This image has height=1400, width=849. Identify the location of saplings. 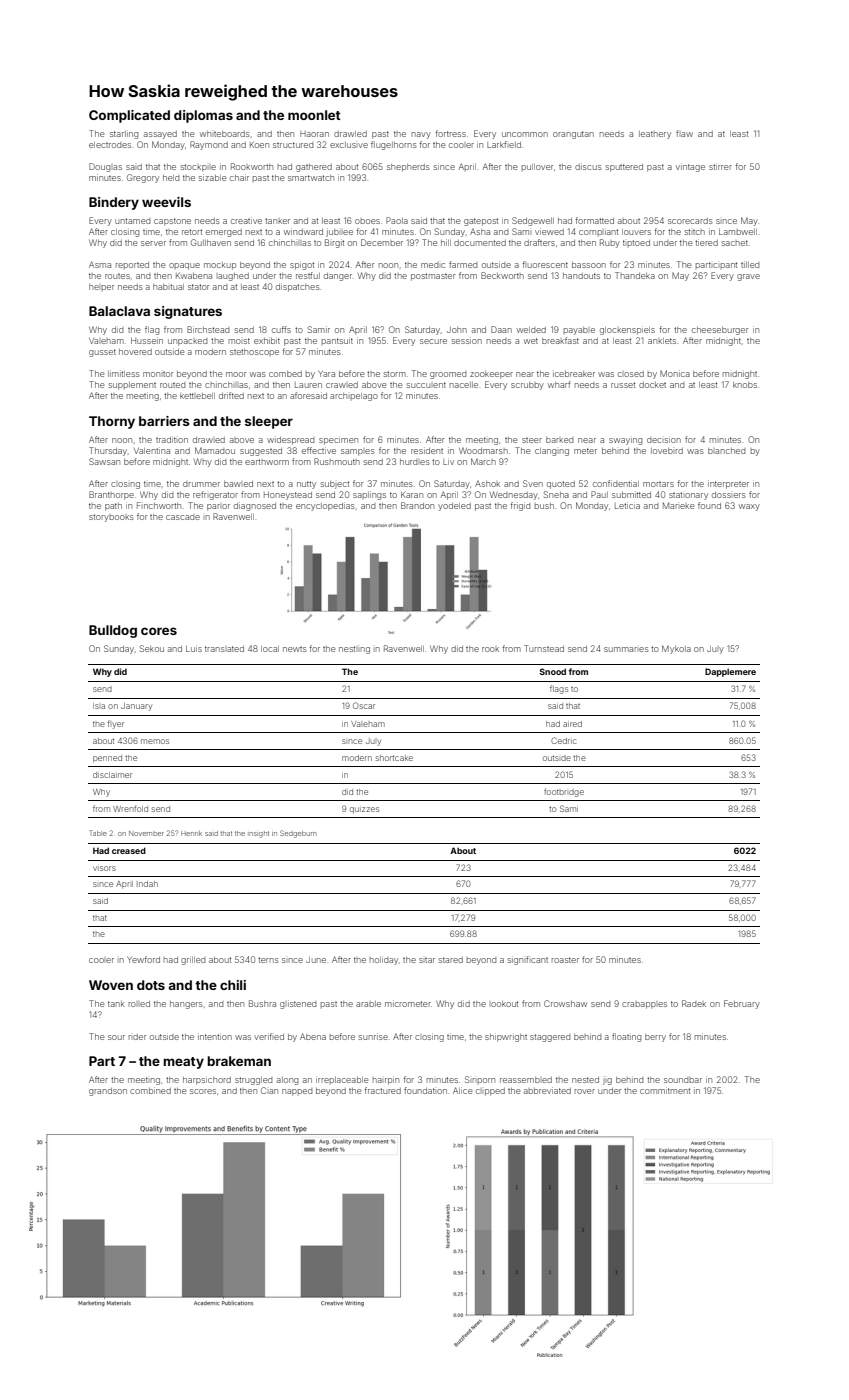
(369, 495).
